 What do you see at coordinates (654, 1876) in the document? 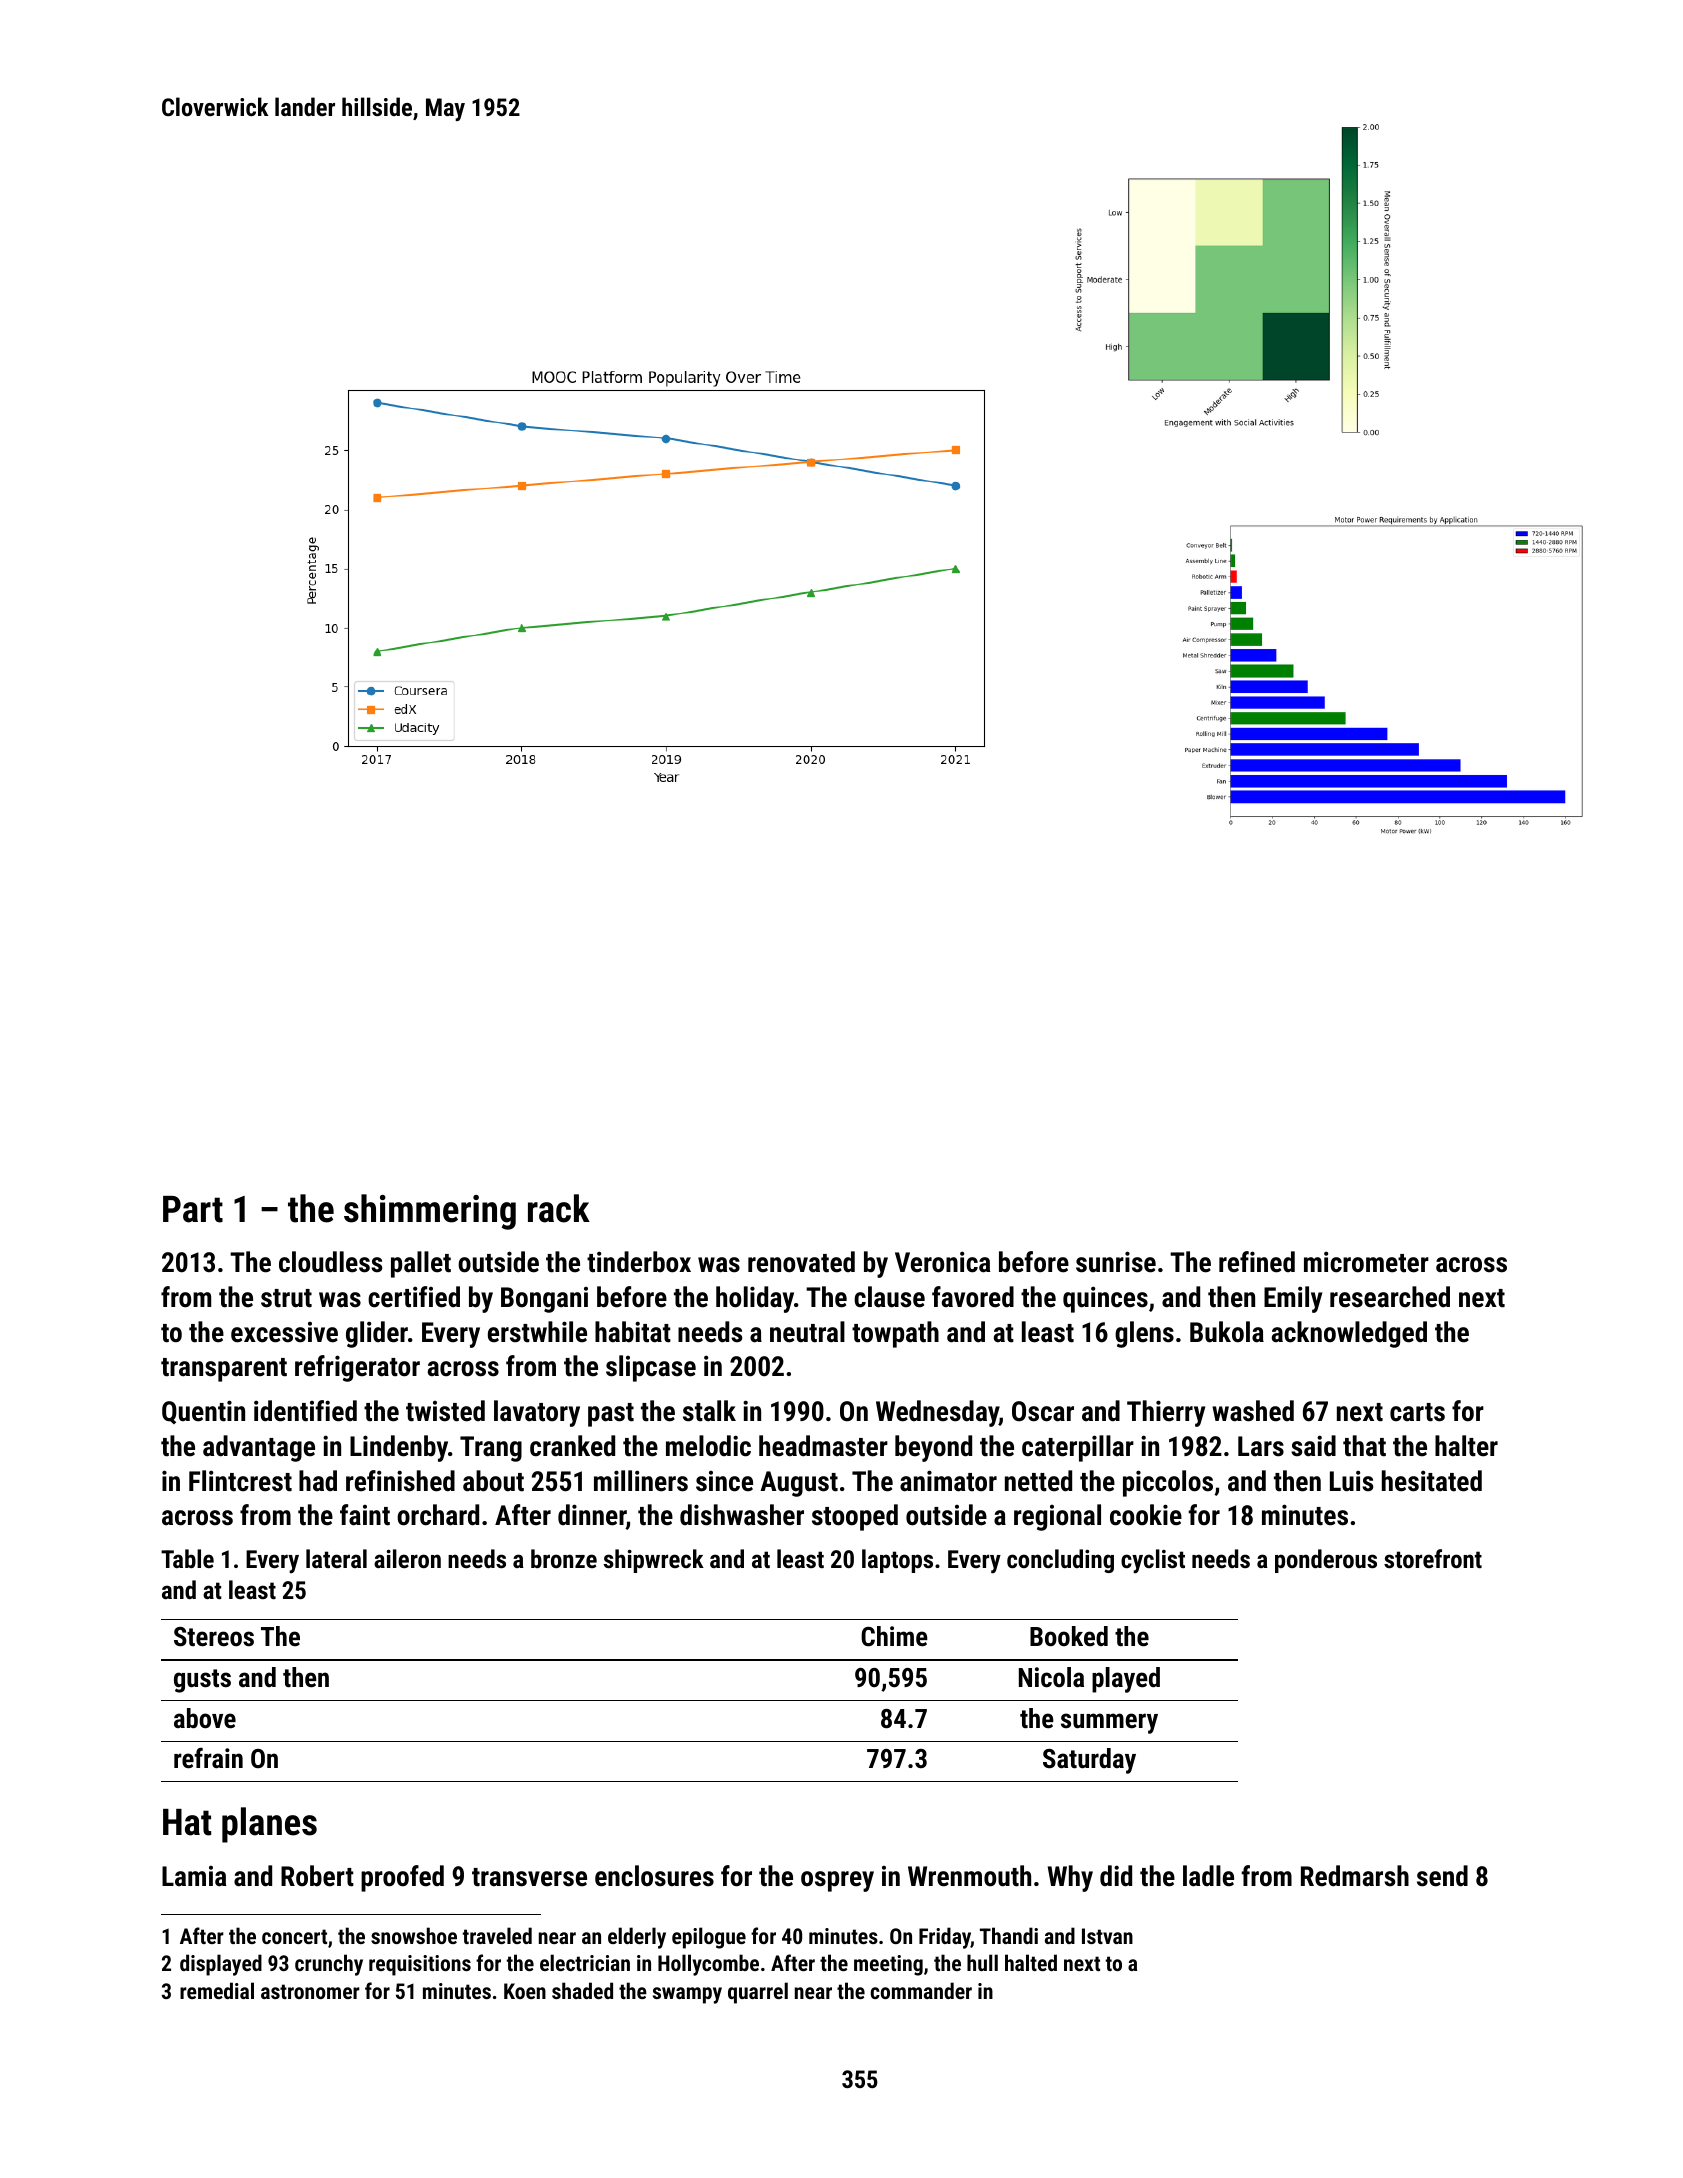
I see `enclosures` at bounding box center [654, 1876].
